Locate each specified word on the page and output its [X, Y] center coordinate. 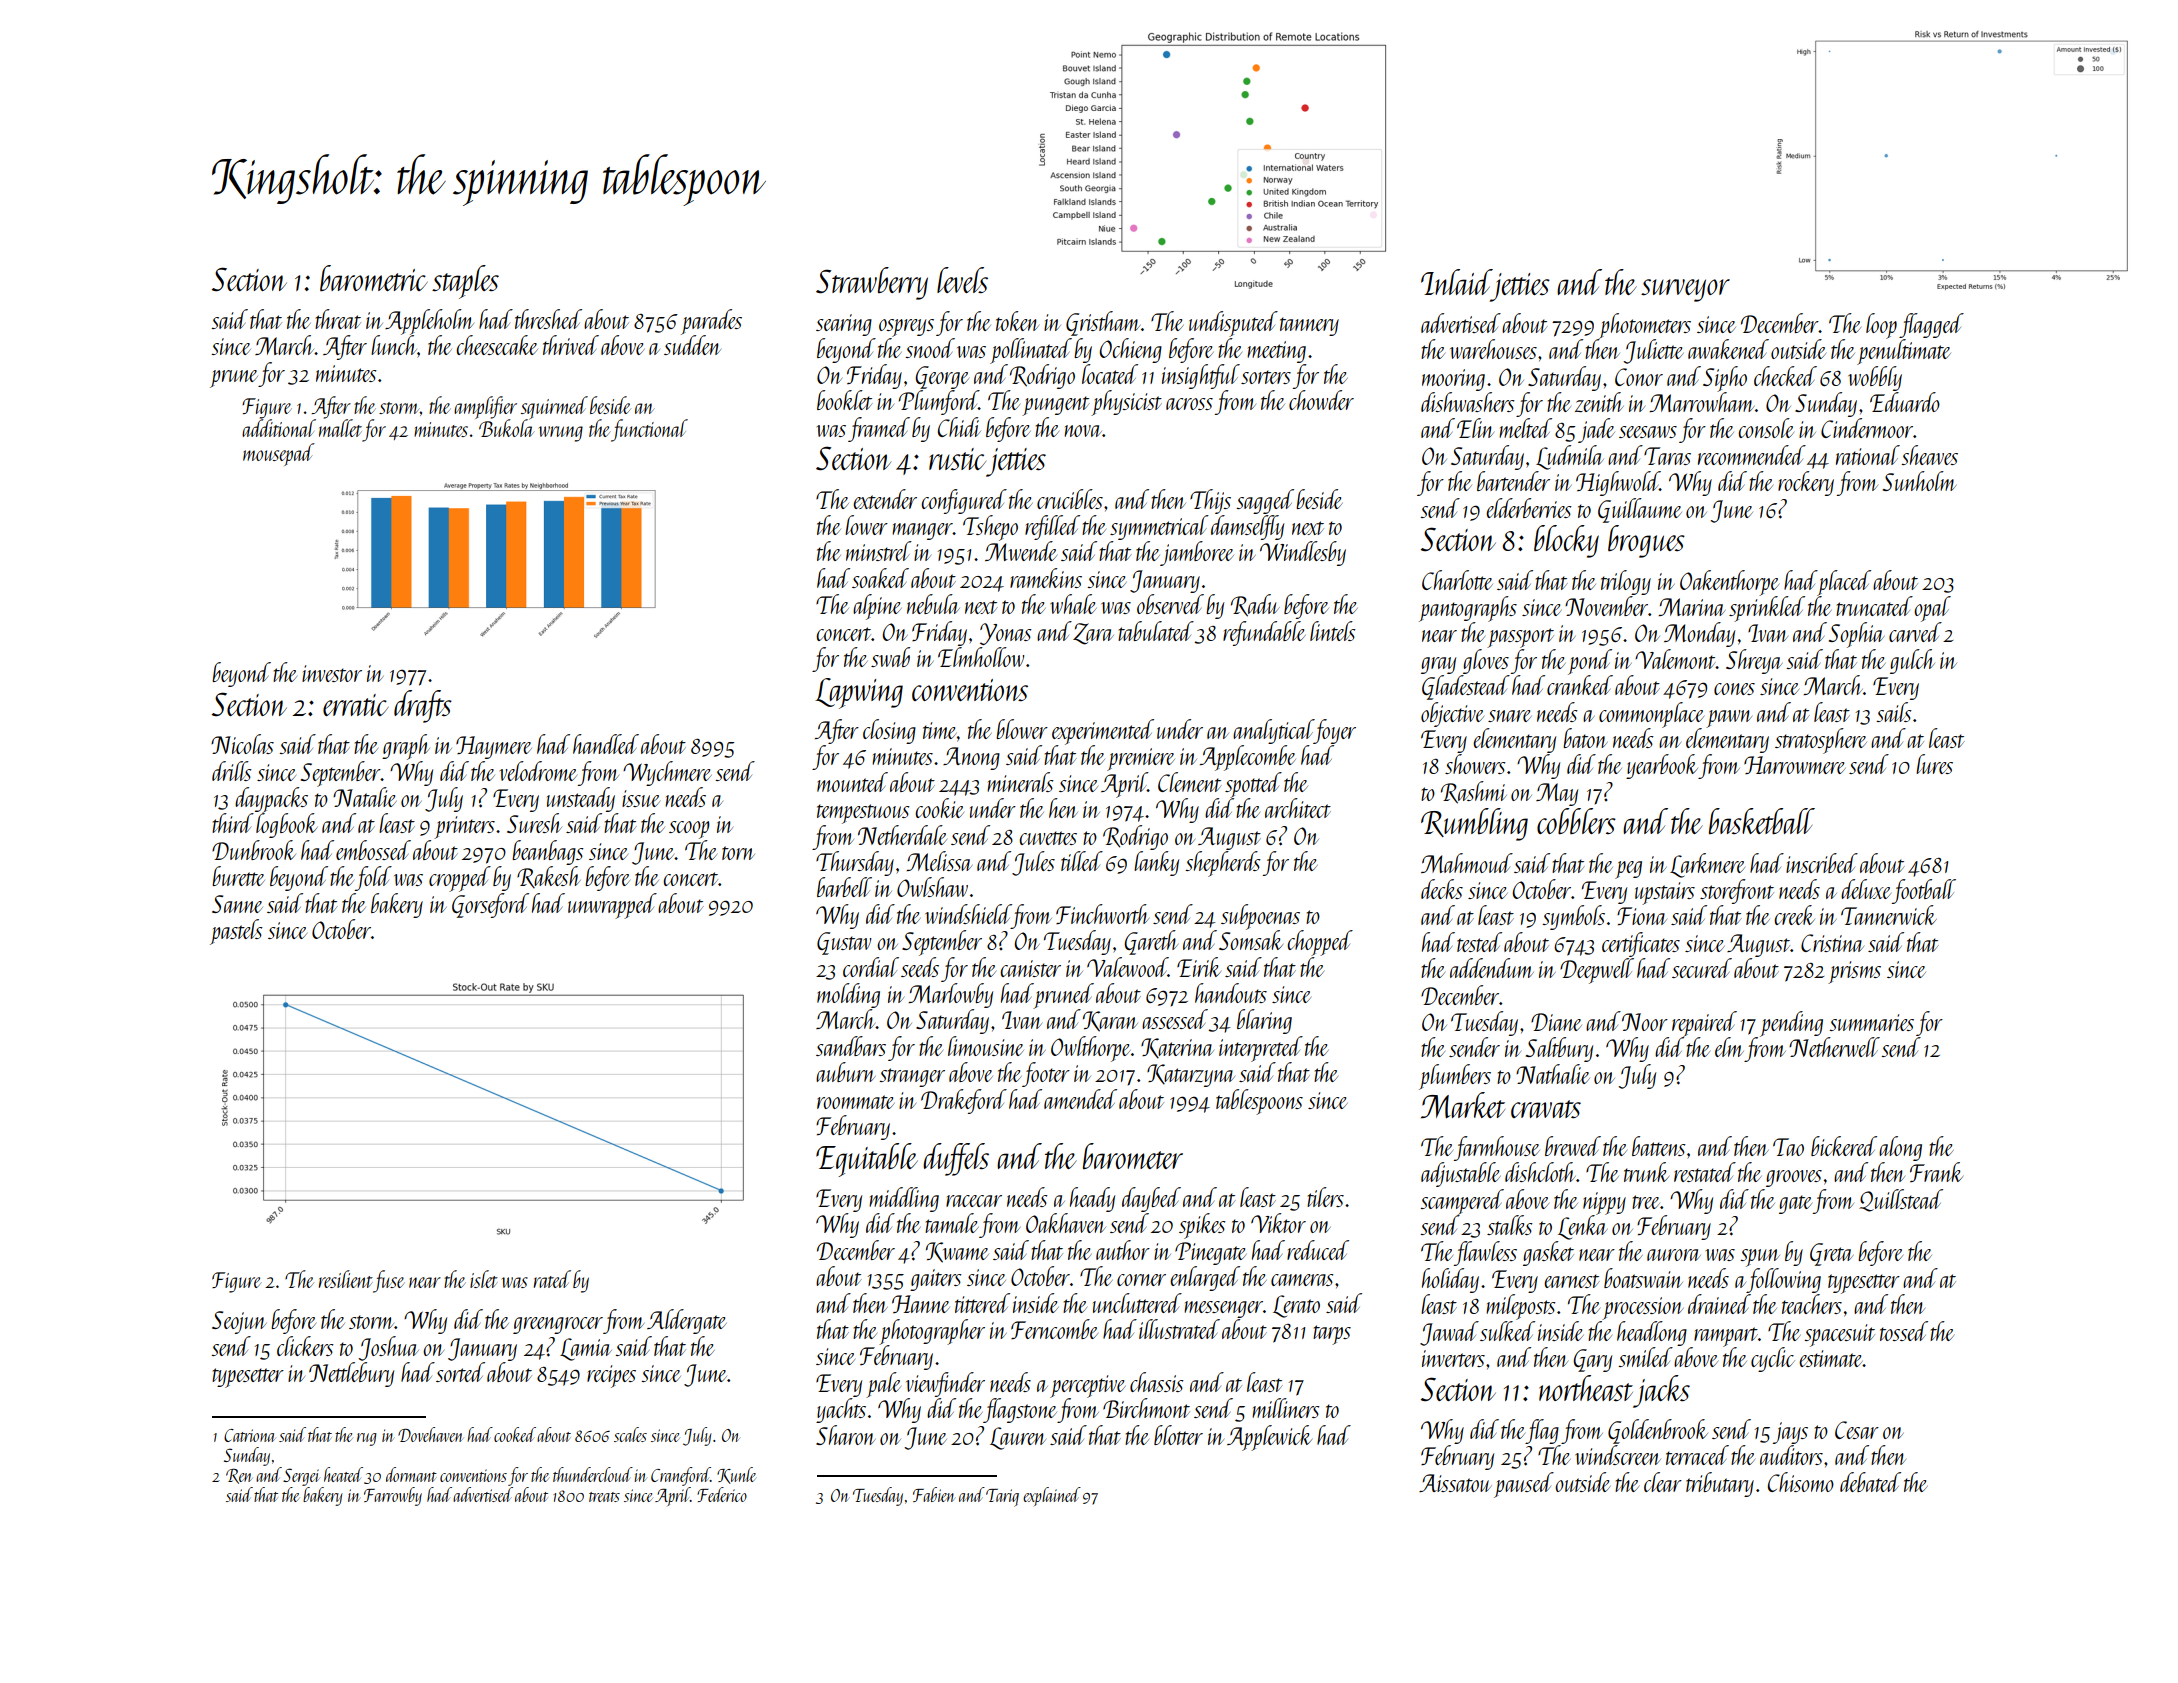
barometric [374, 278]
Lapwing [859, 693]
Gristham [1103, 323]
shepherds [1223, 864]
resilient [346, 1279]
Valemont [1675, 659]
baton [1585, 738]
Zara [1093, 634]
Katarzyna [1191, 1075]
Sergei [301, 1477]
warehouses [1493, 349]
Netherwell [1834, 1047]
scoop [689, 830]
